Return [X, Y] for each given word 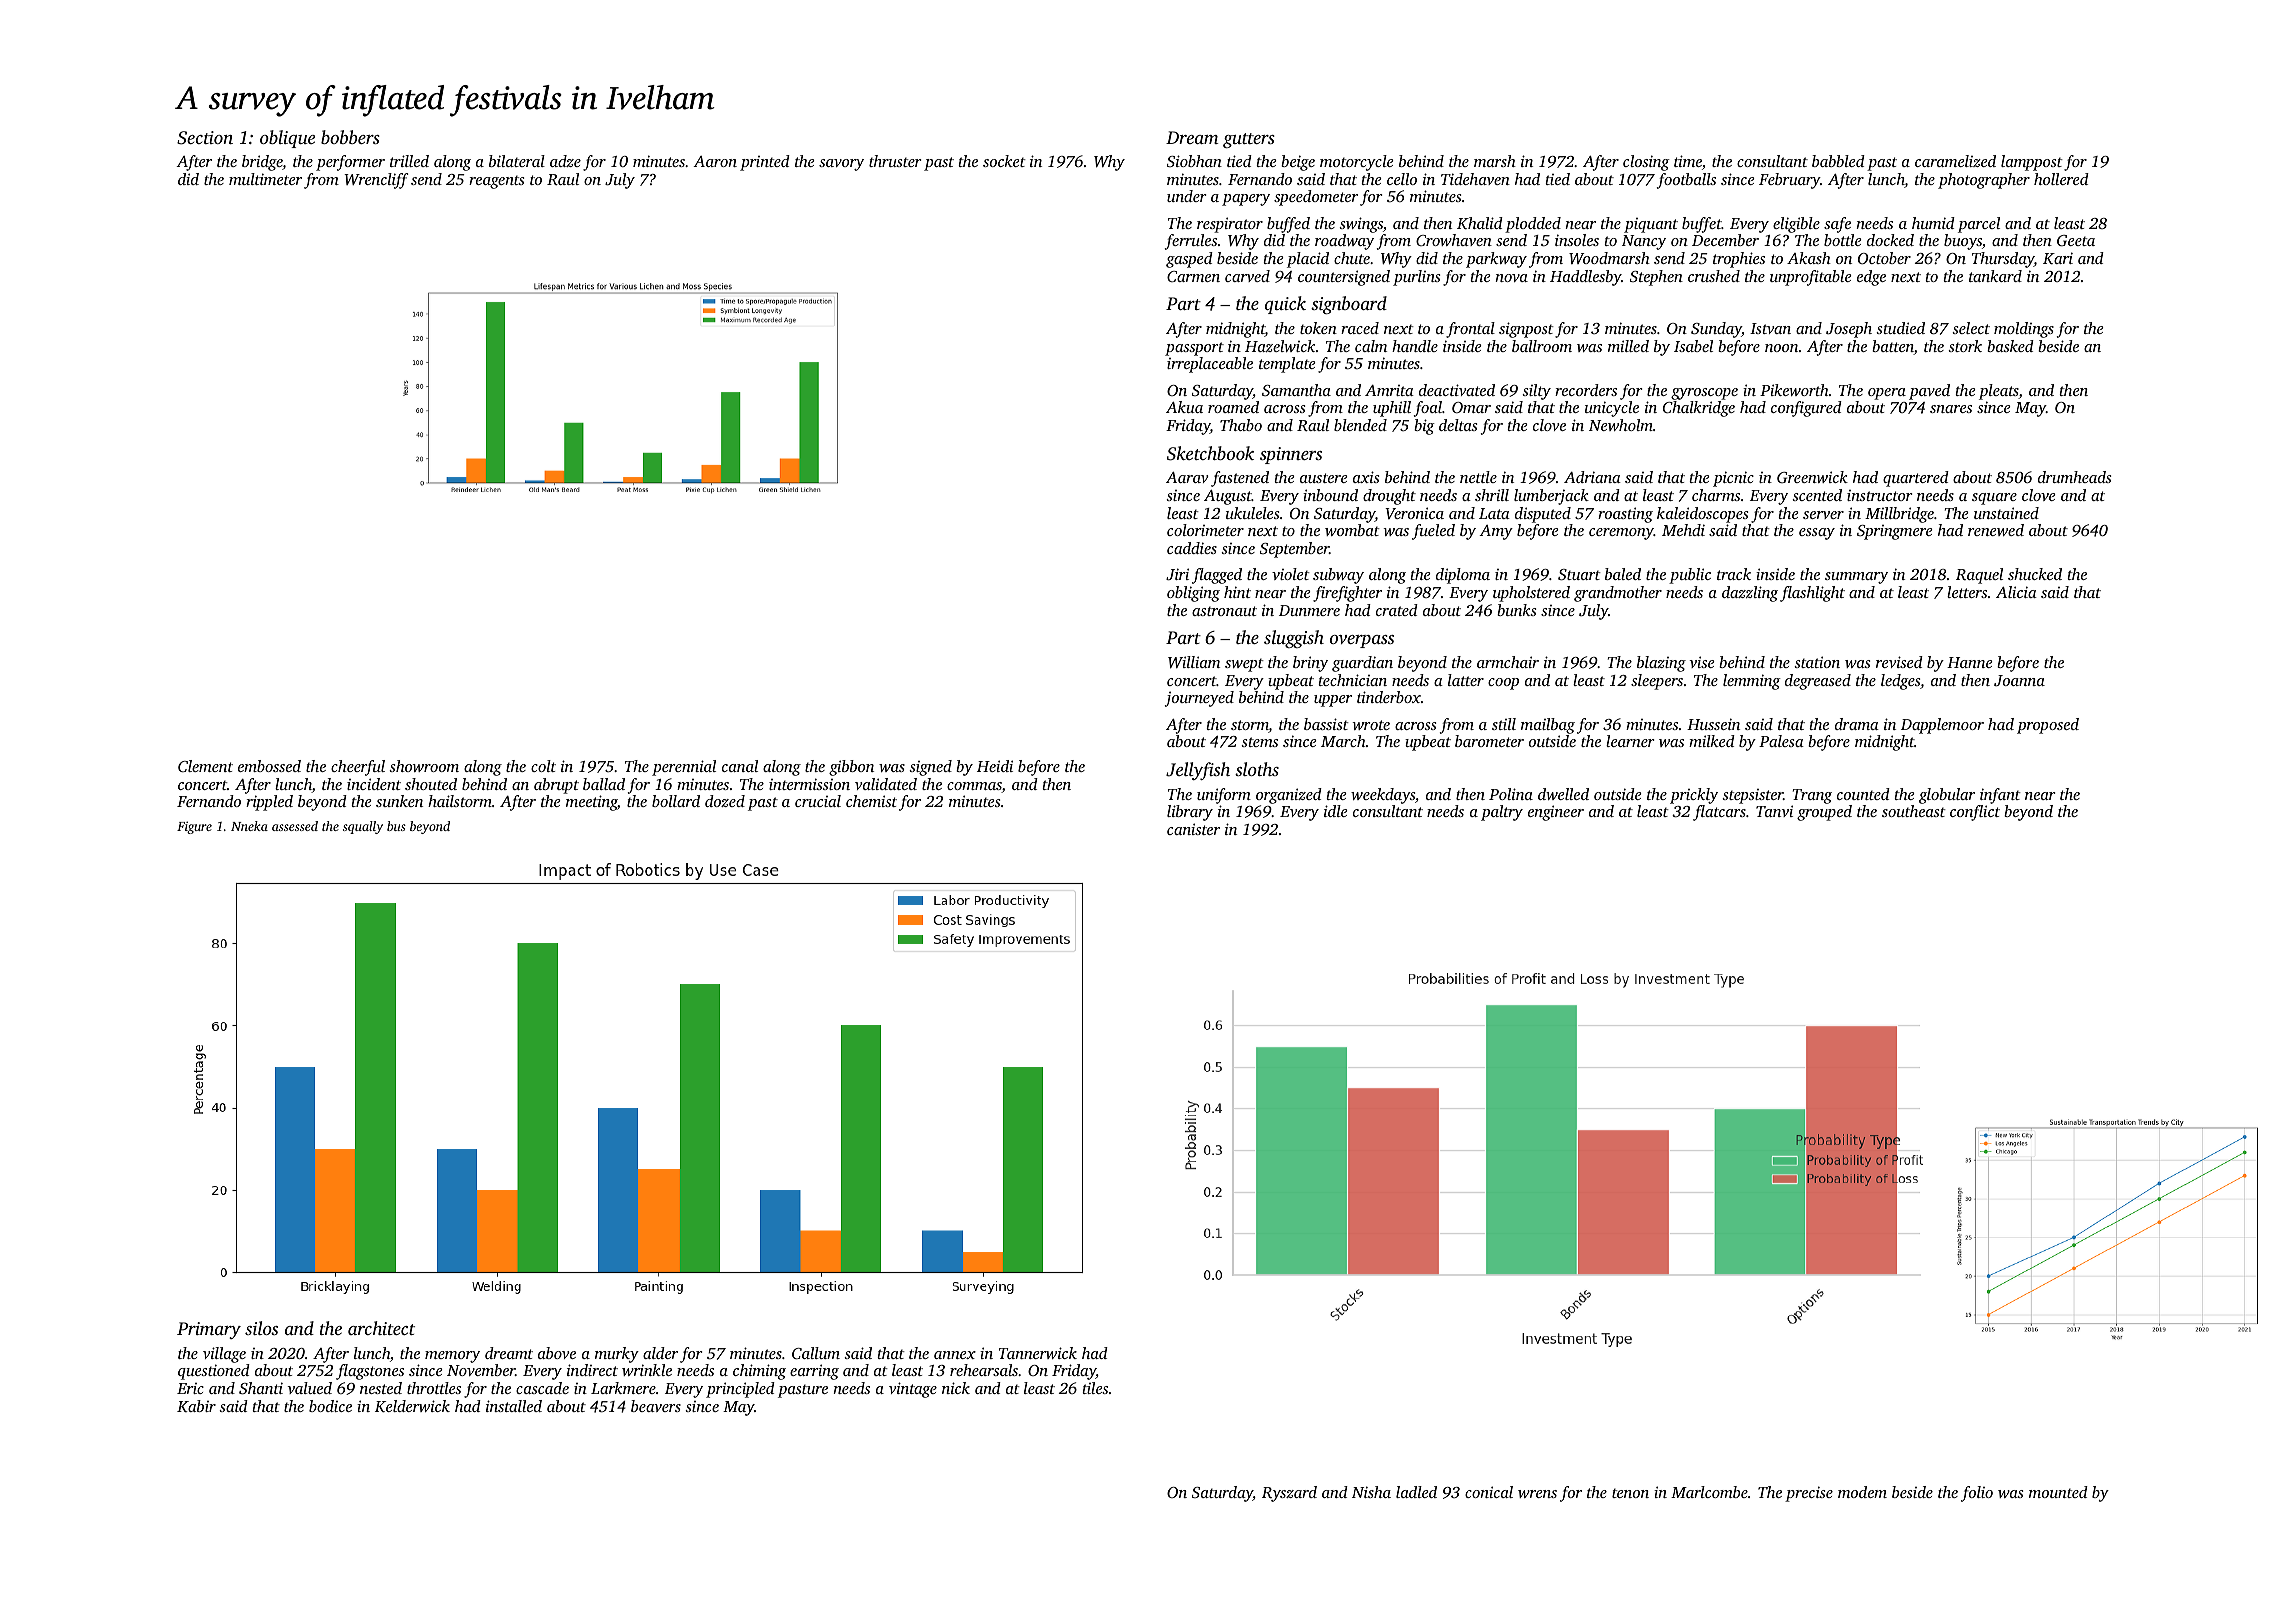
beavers [656, 1406]
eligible [1796, 225]
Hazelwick [1280, 346]
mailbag [1548, 726]
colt [543, 766]
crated [1397, 610]
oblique [287, 139]
